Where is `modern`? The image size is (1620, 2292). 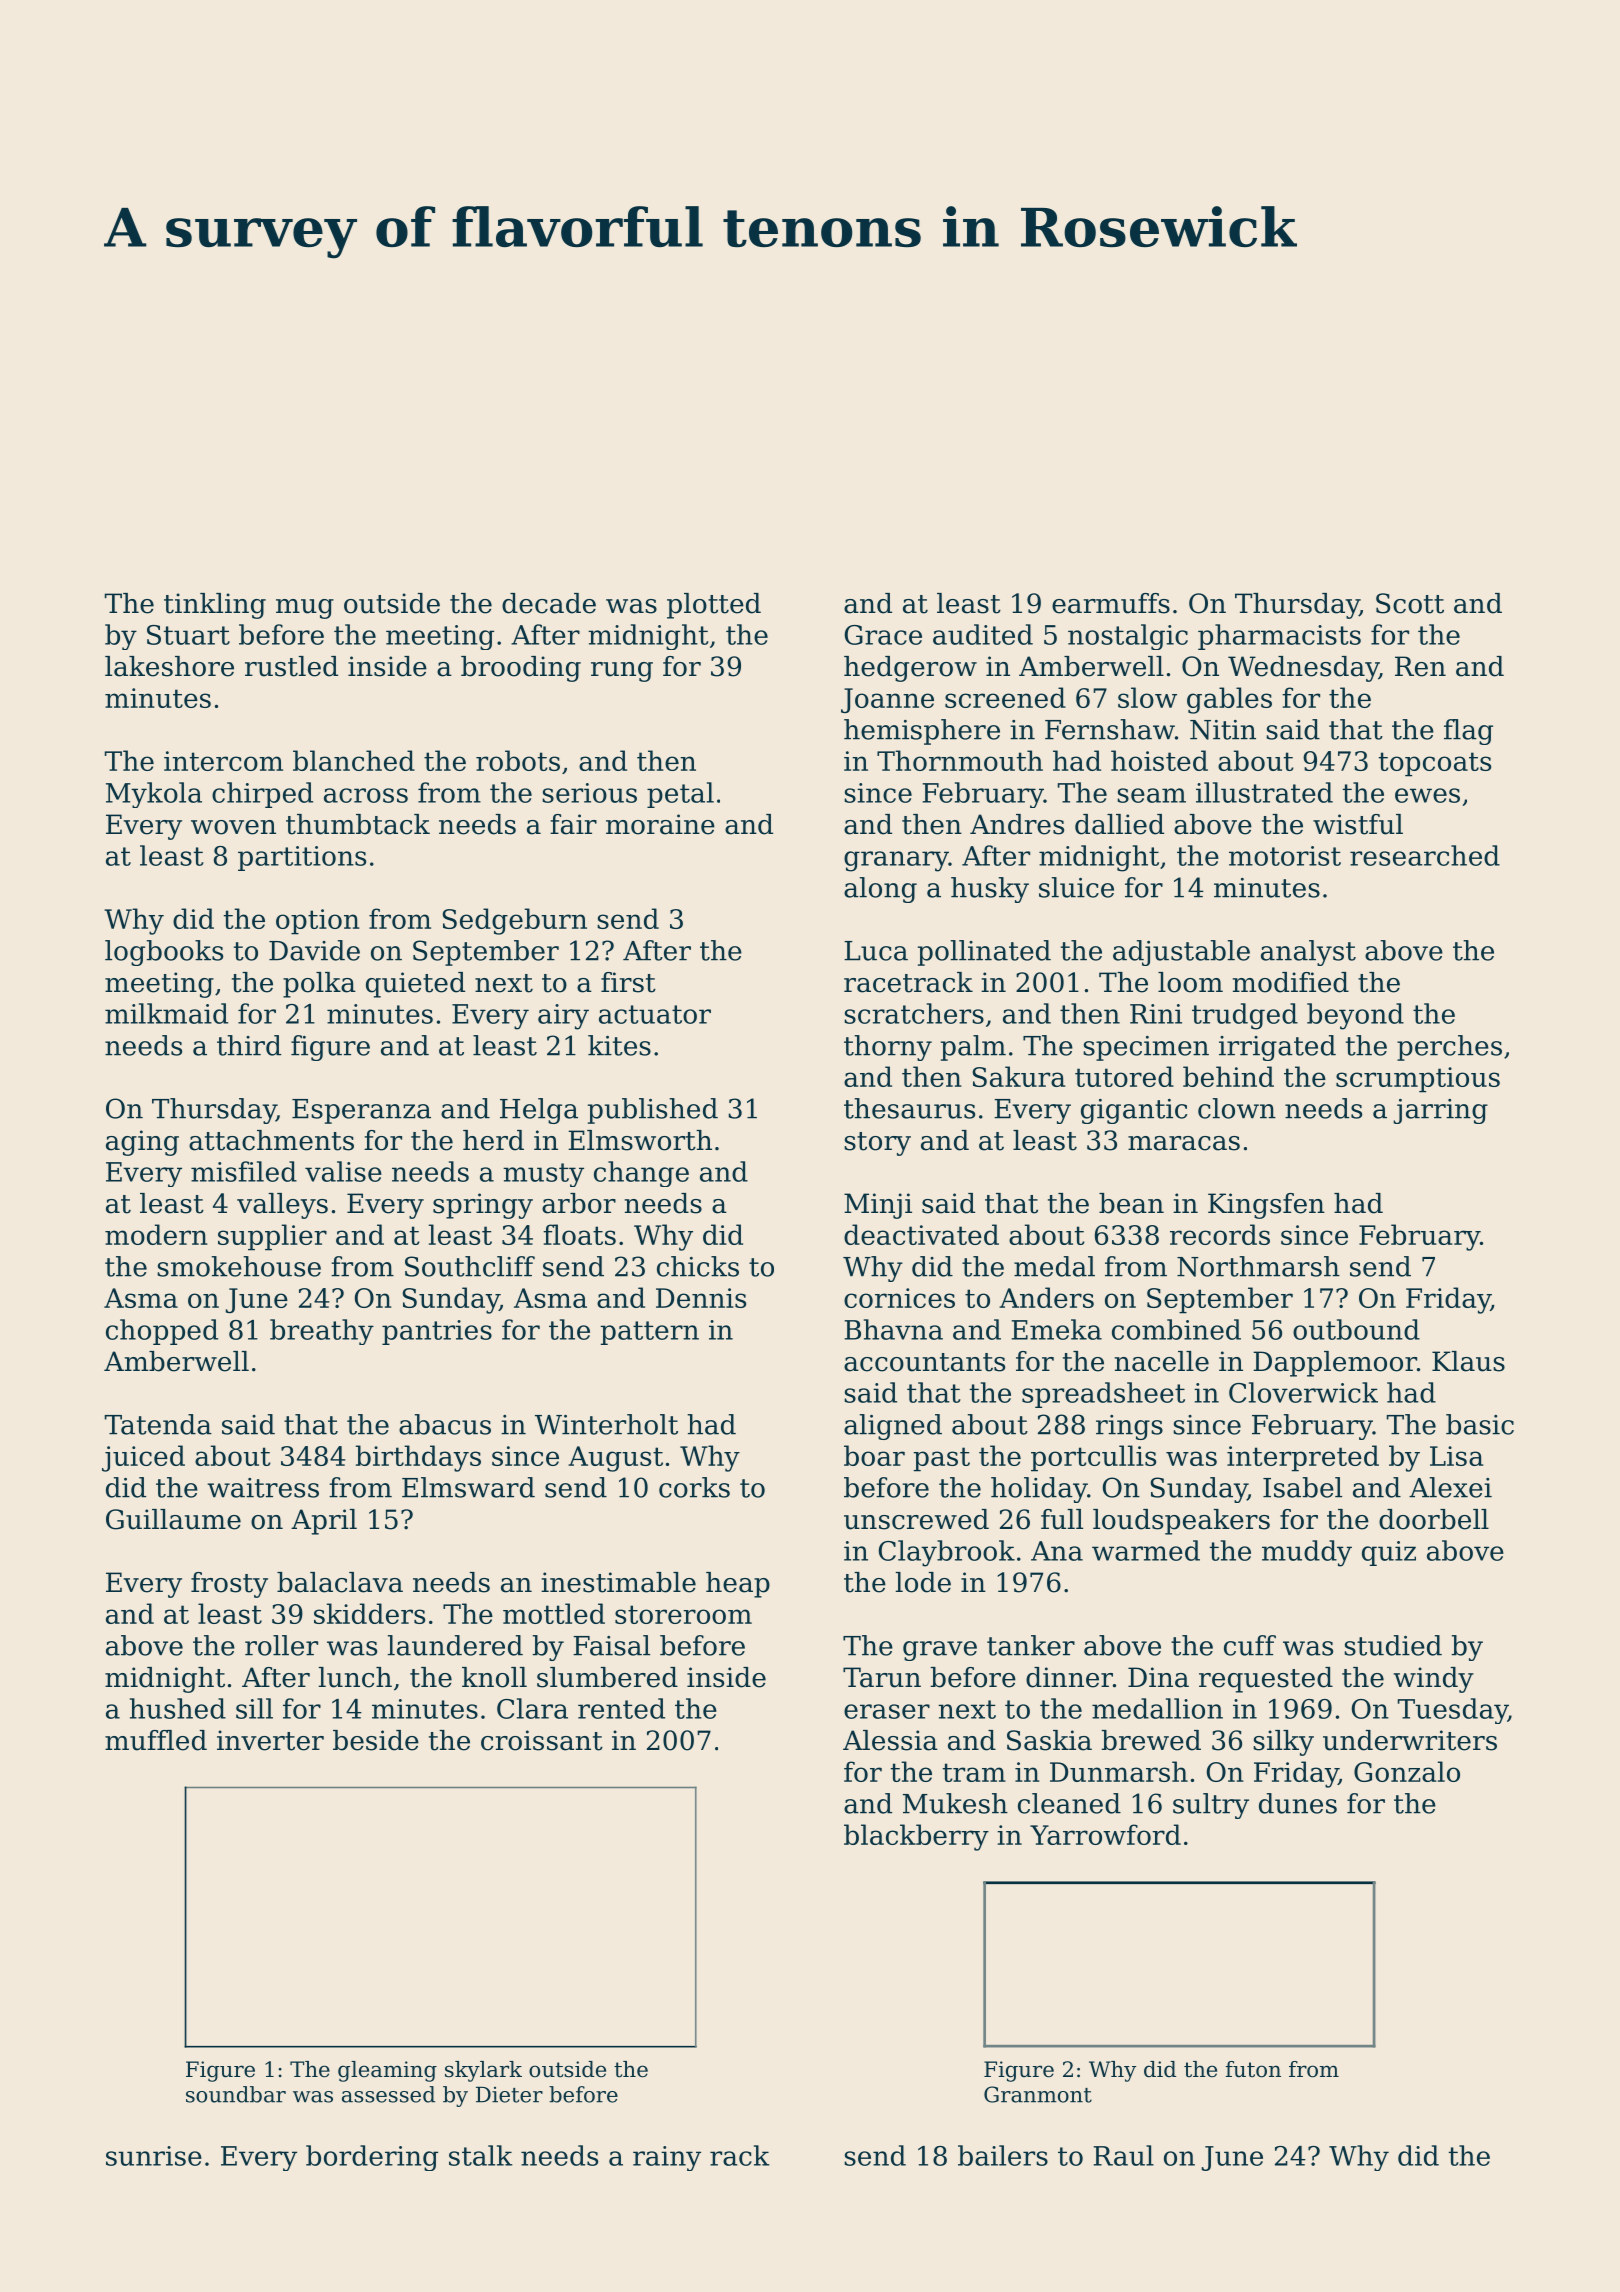 modern is located at coordinates (156, 1234).
